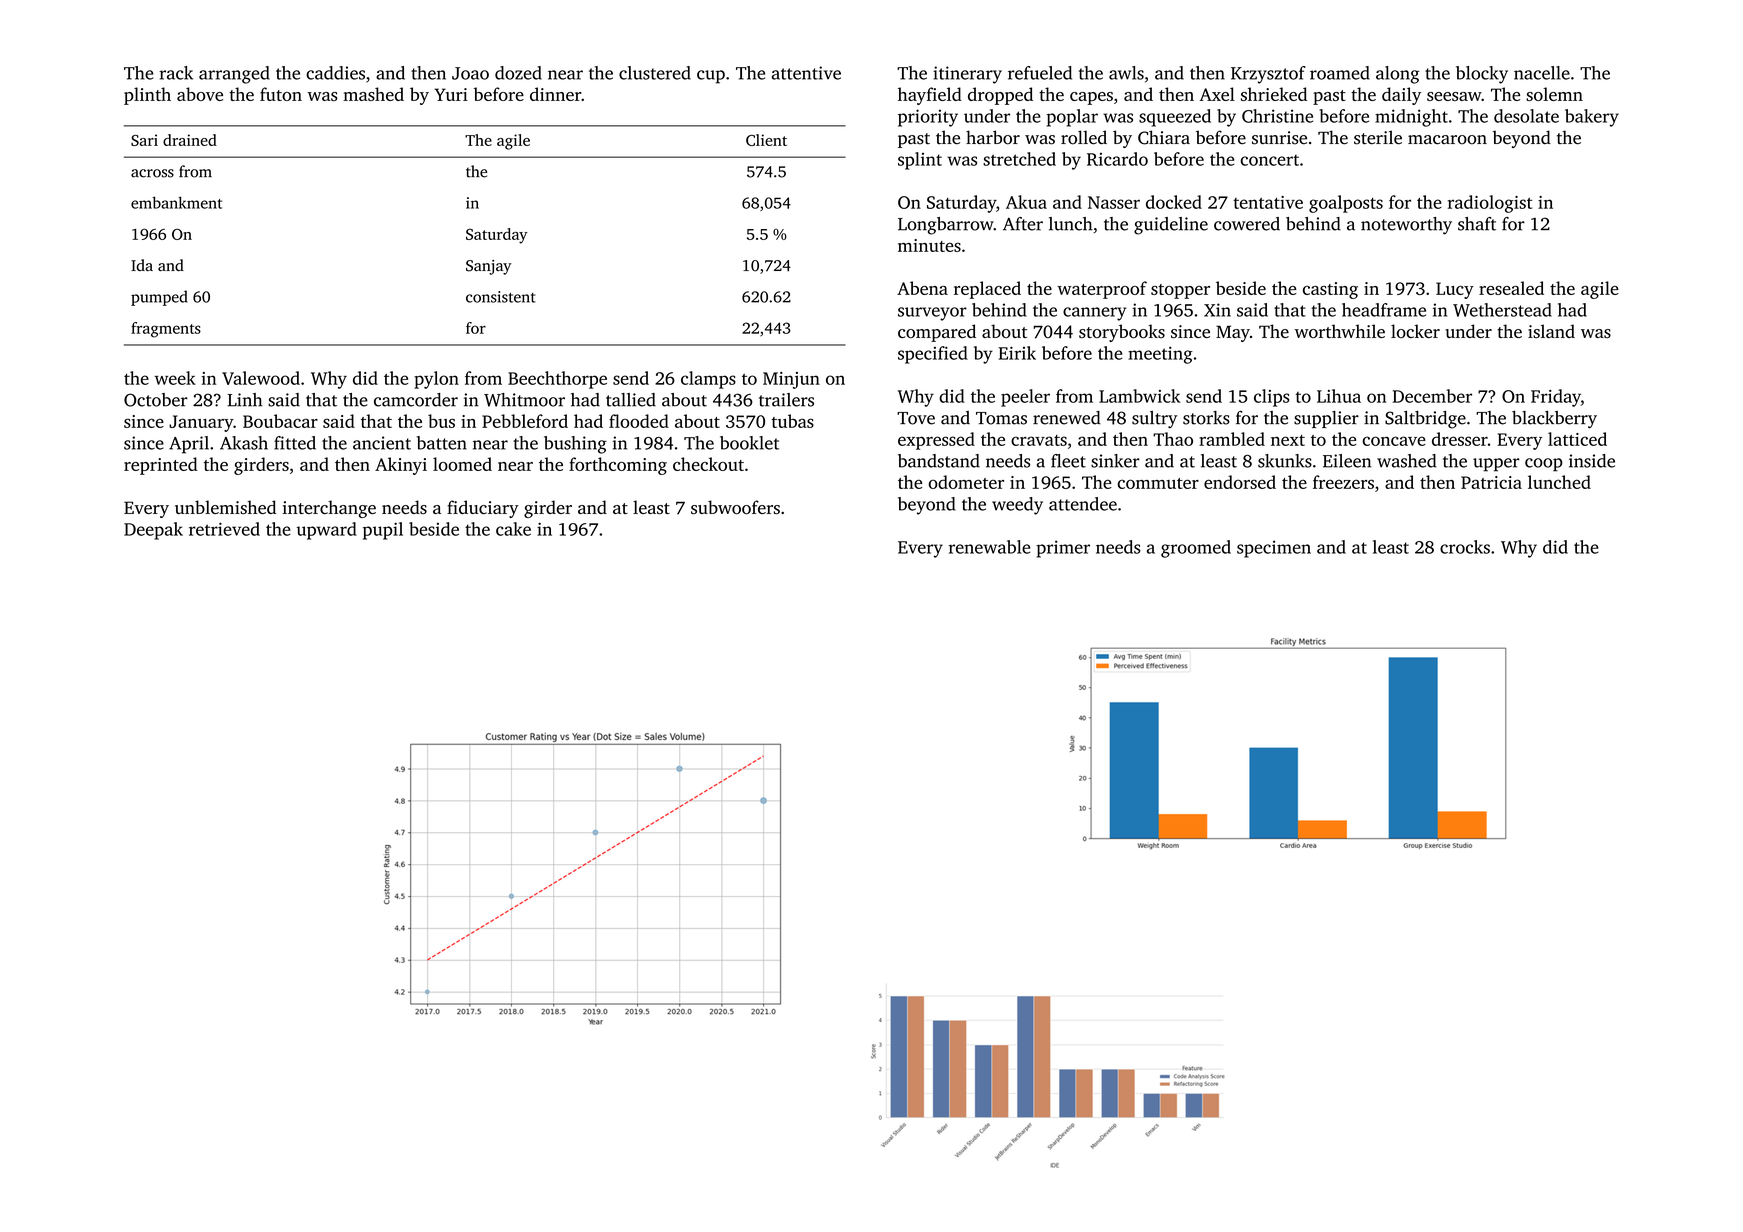 This image has width=1743, height=1232. Describe the element at coordinates (1067, 418) in the image. I see `renewed` at that location.
